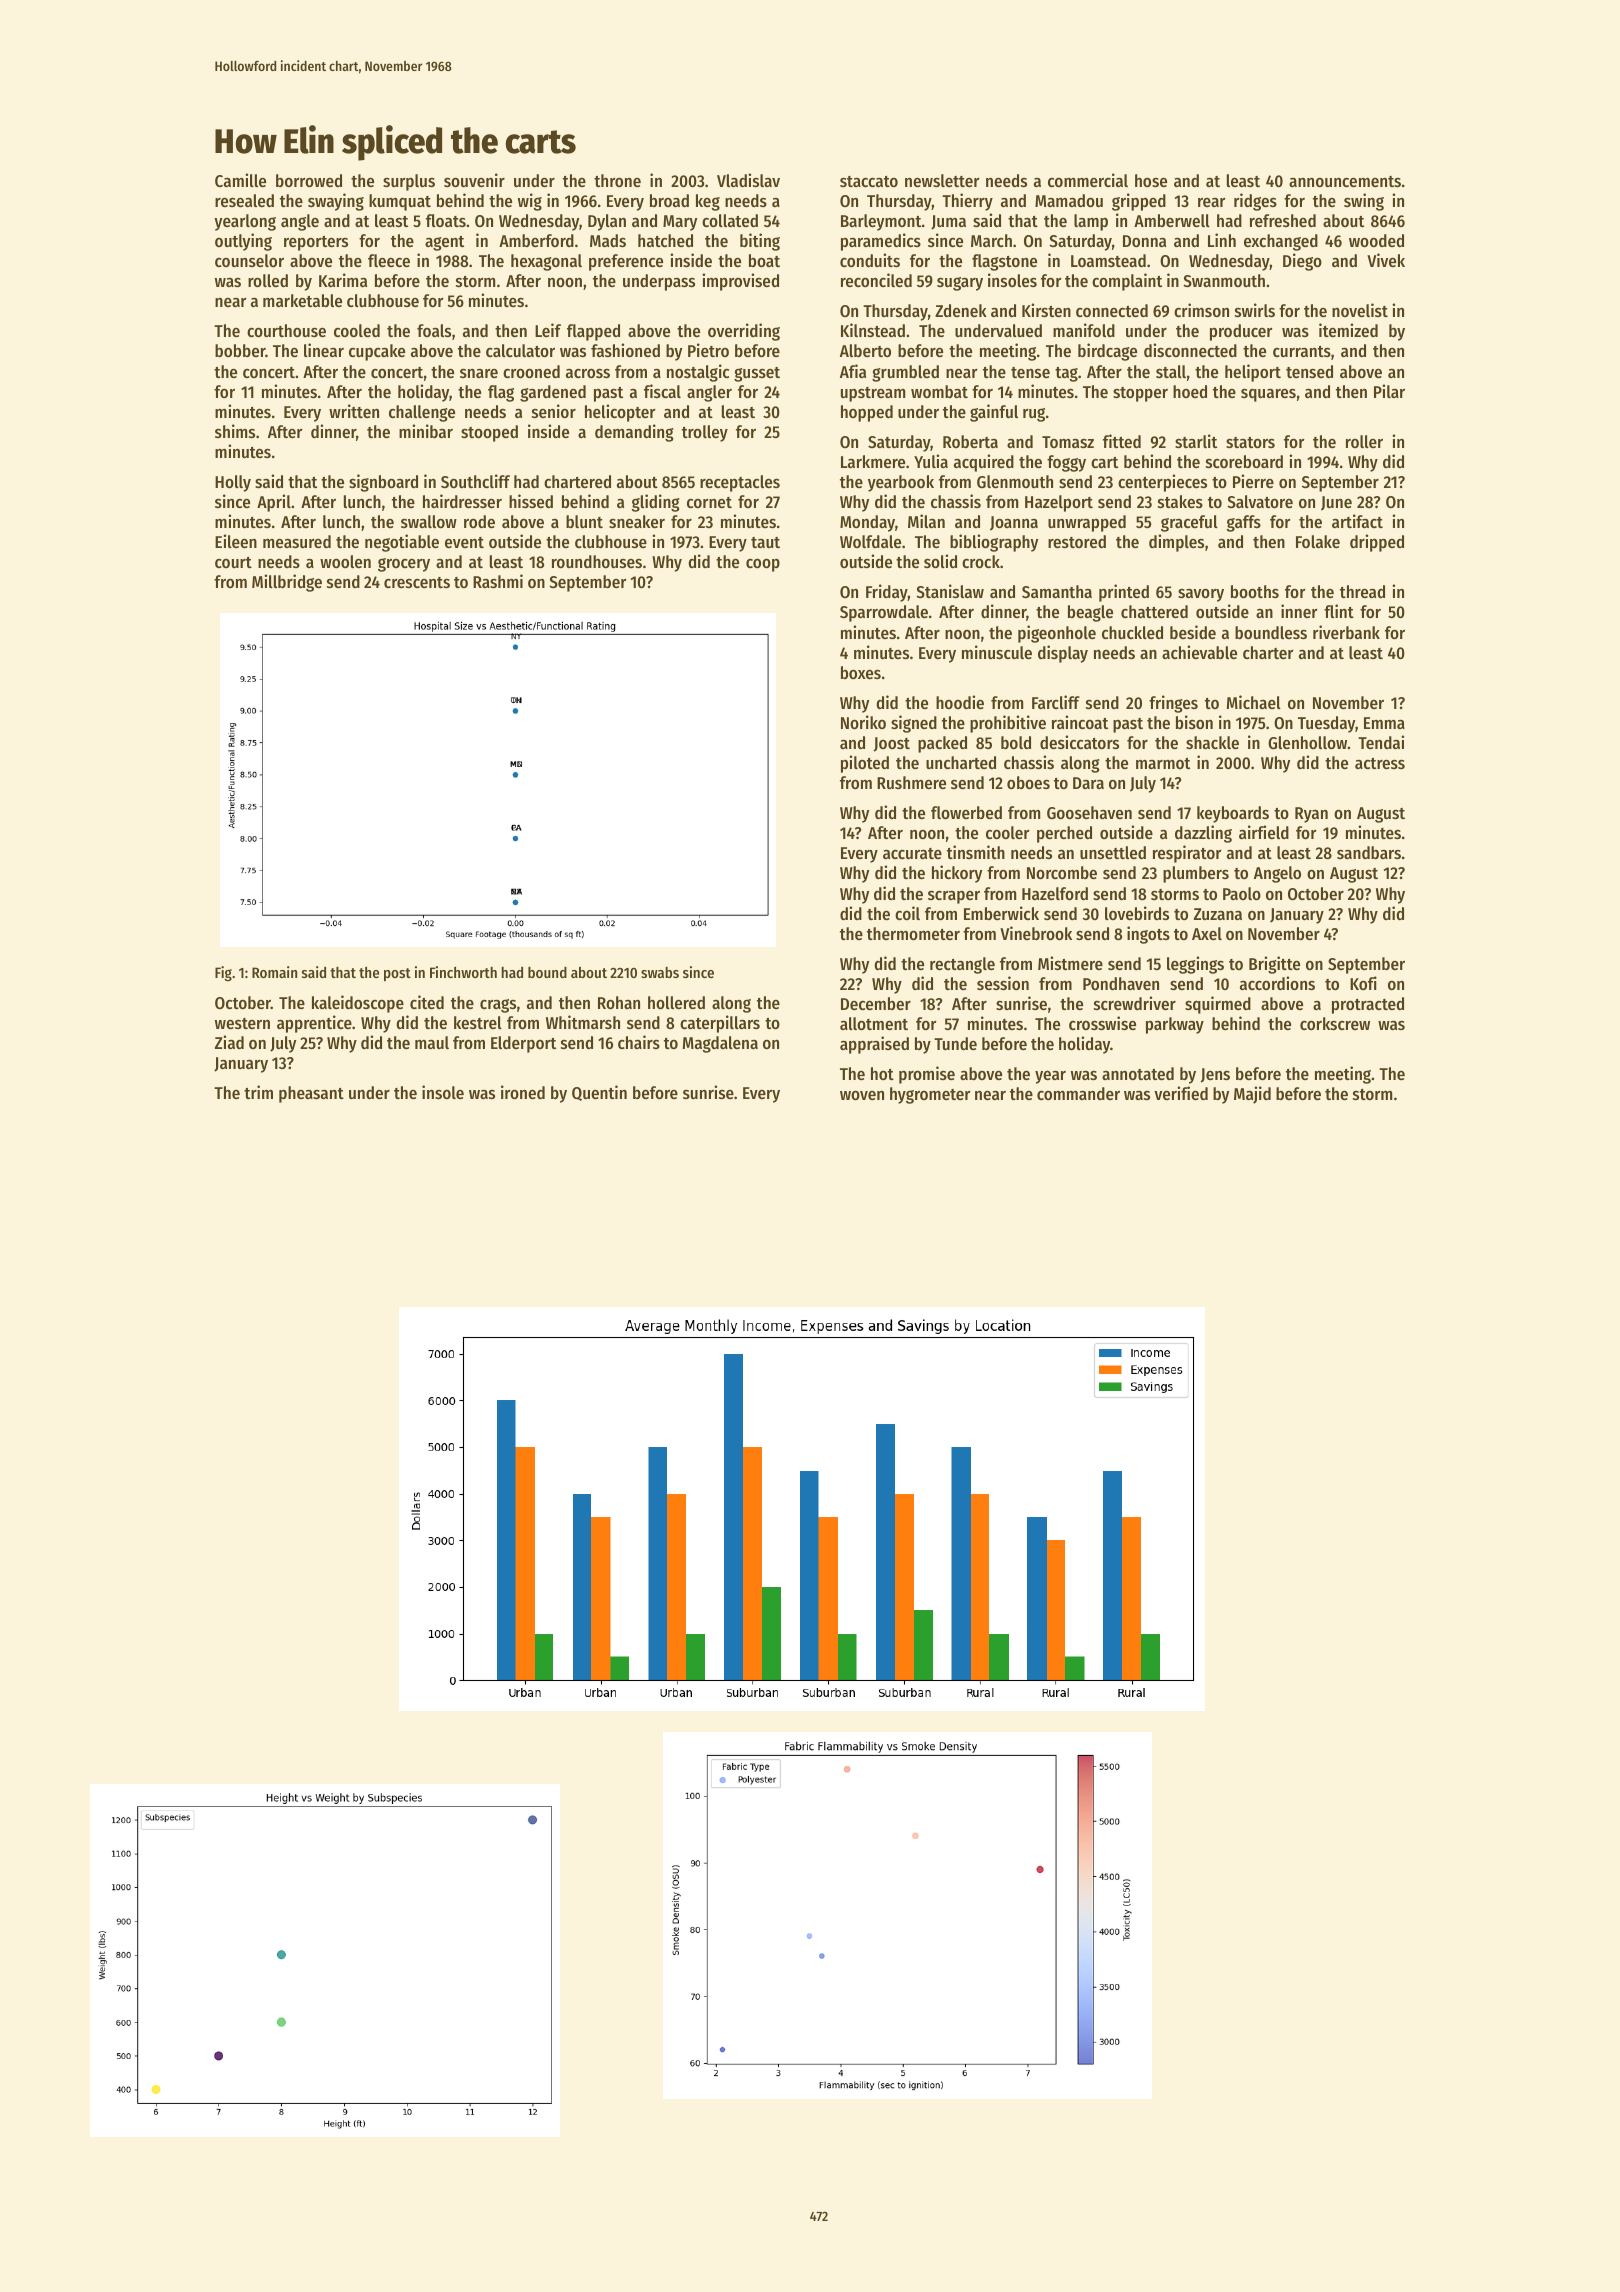  What do you see at coordinates (417, 582) in the screenshot?
I see `crescents` at bounding box center [417, 582].
